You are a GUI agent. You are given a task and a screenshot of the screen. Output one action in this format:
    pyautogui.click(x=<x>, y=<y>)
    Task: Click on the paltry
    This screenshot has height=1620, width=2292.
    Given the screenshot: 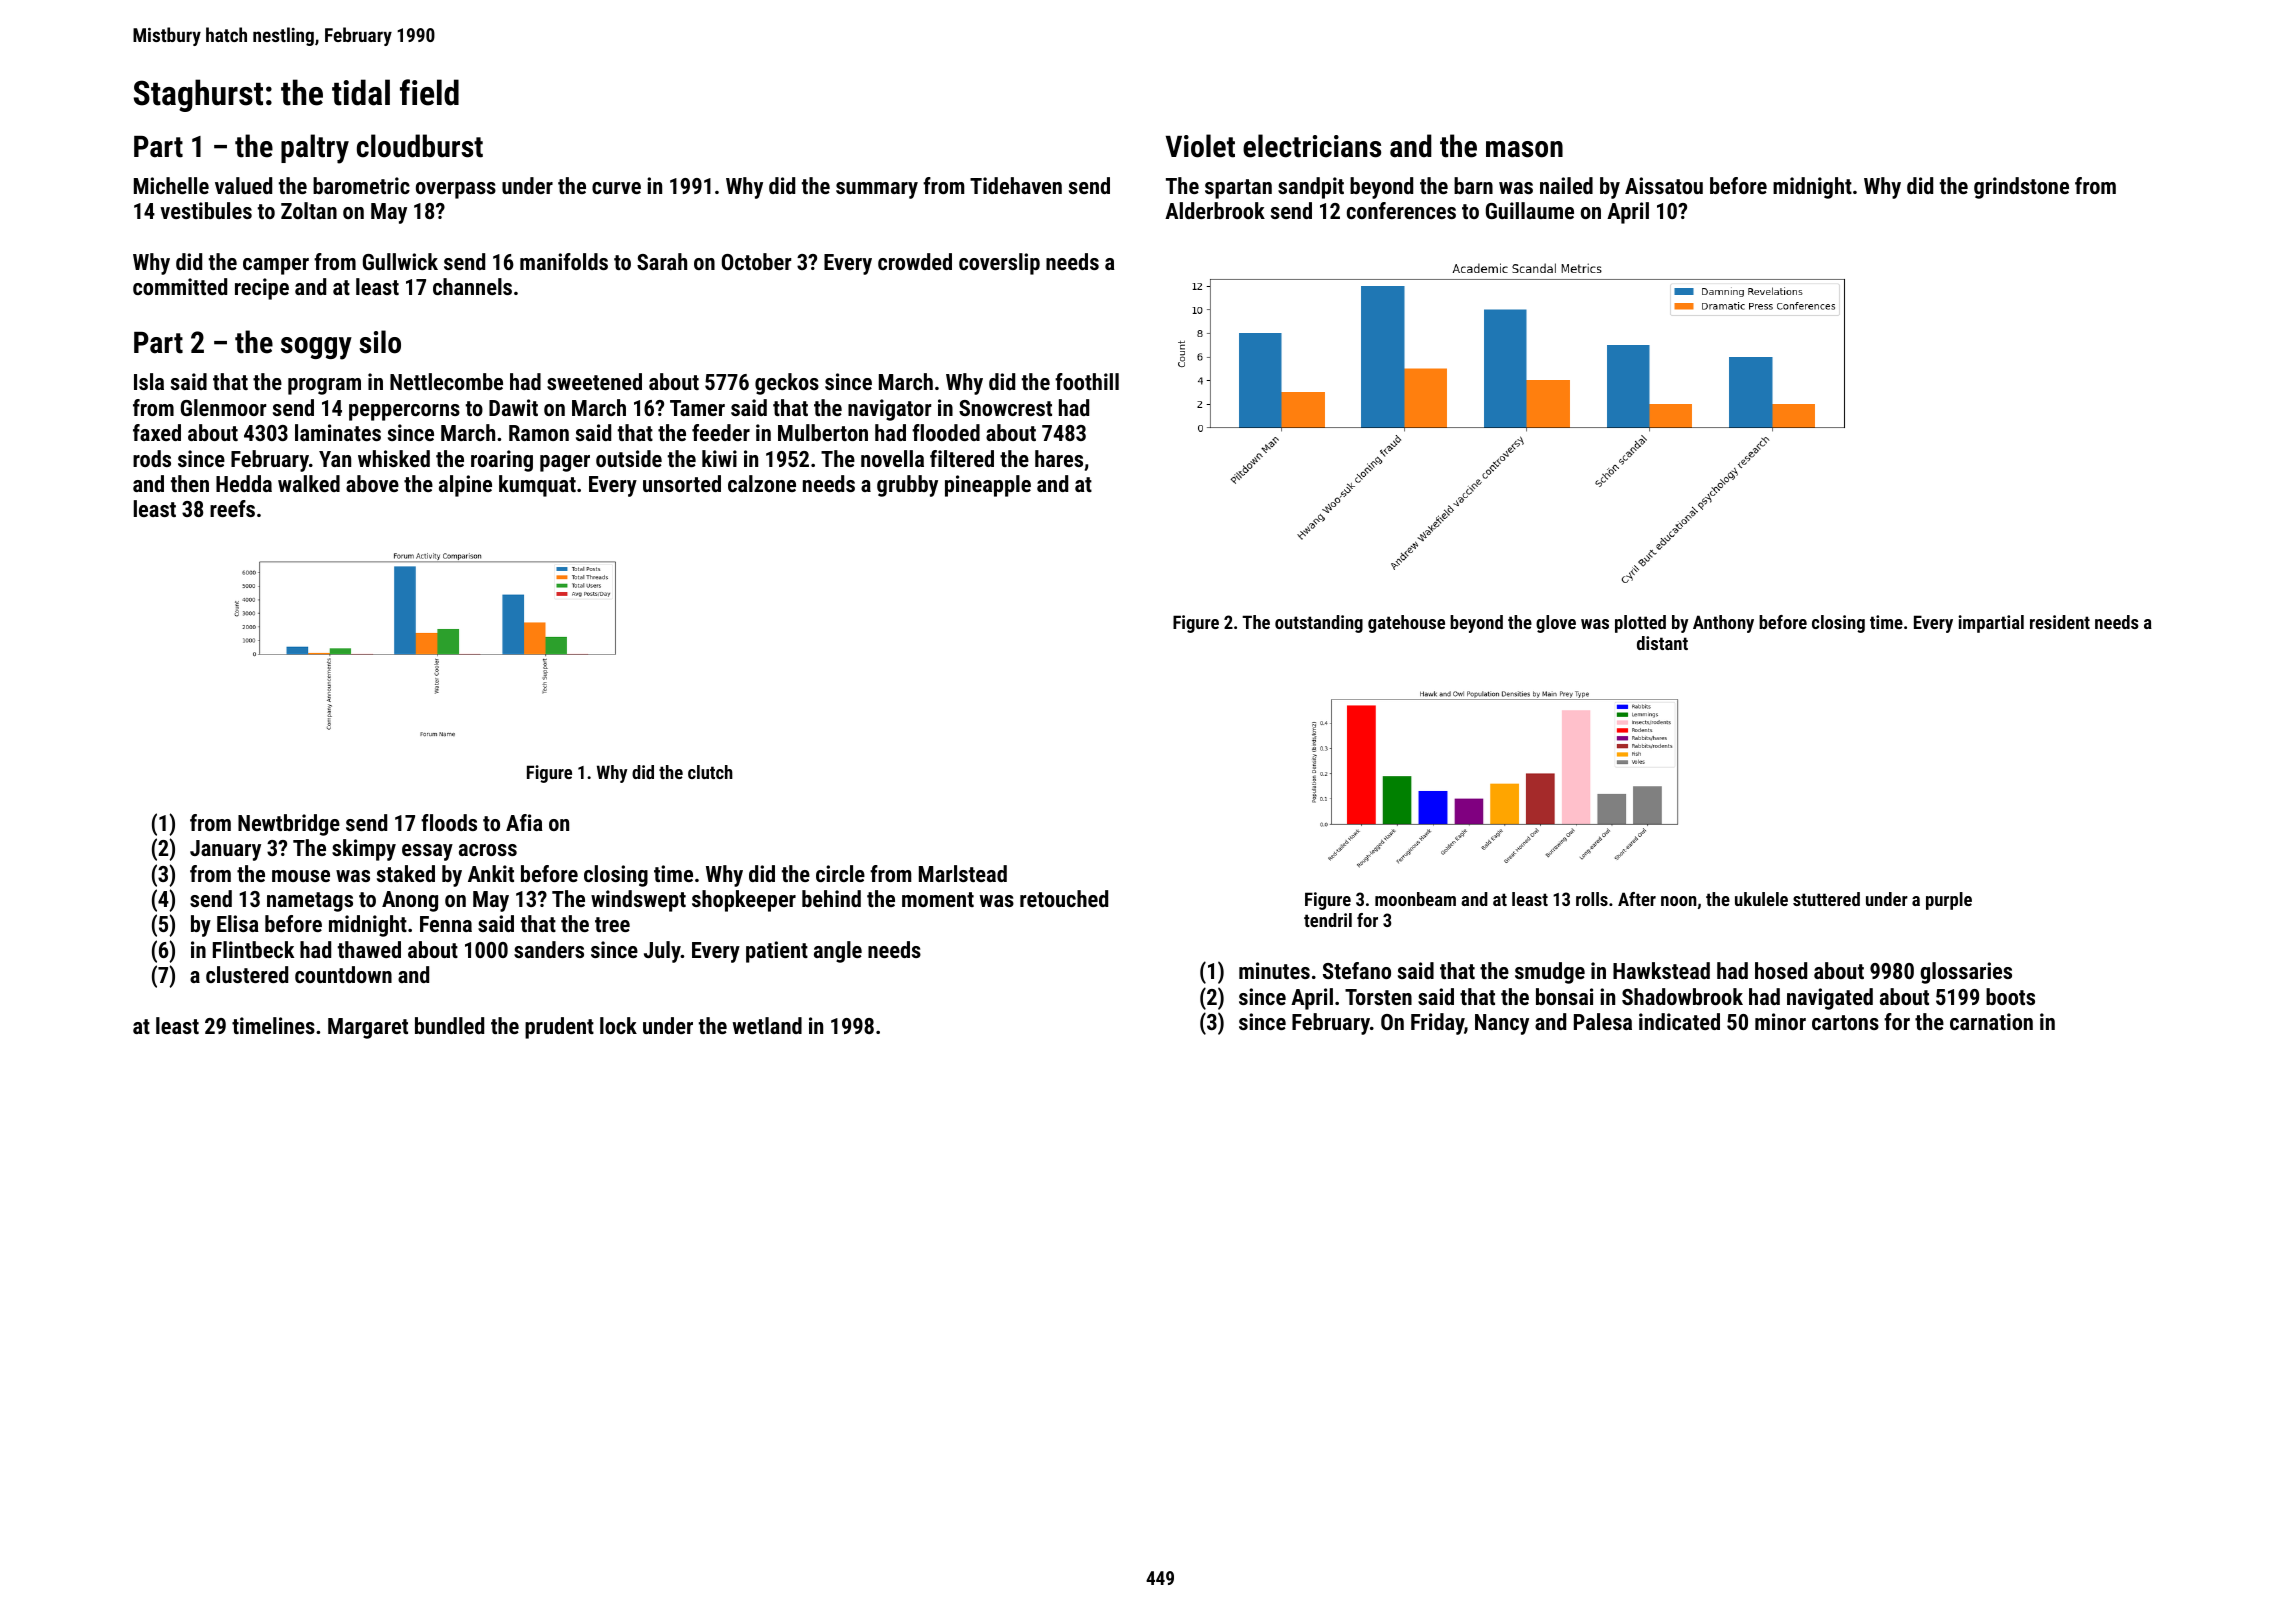 What is the action you would take?
    pyautogui.click(x=315, y=149)
